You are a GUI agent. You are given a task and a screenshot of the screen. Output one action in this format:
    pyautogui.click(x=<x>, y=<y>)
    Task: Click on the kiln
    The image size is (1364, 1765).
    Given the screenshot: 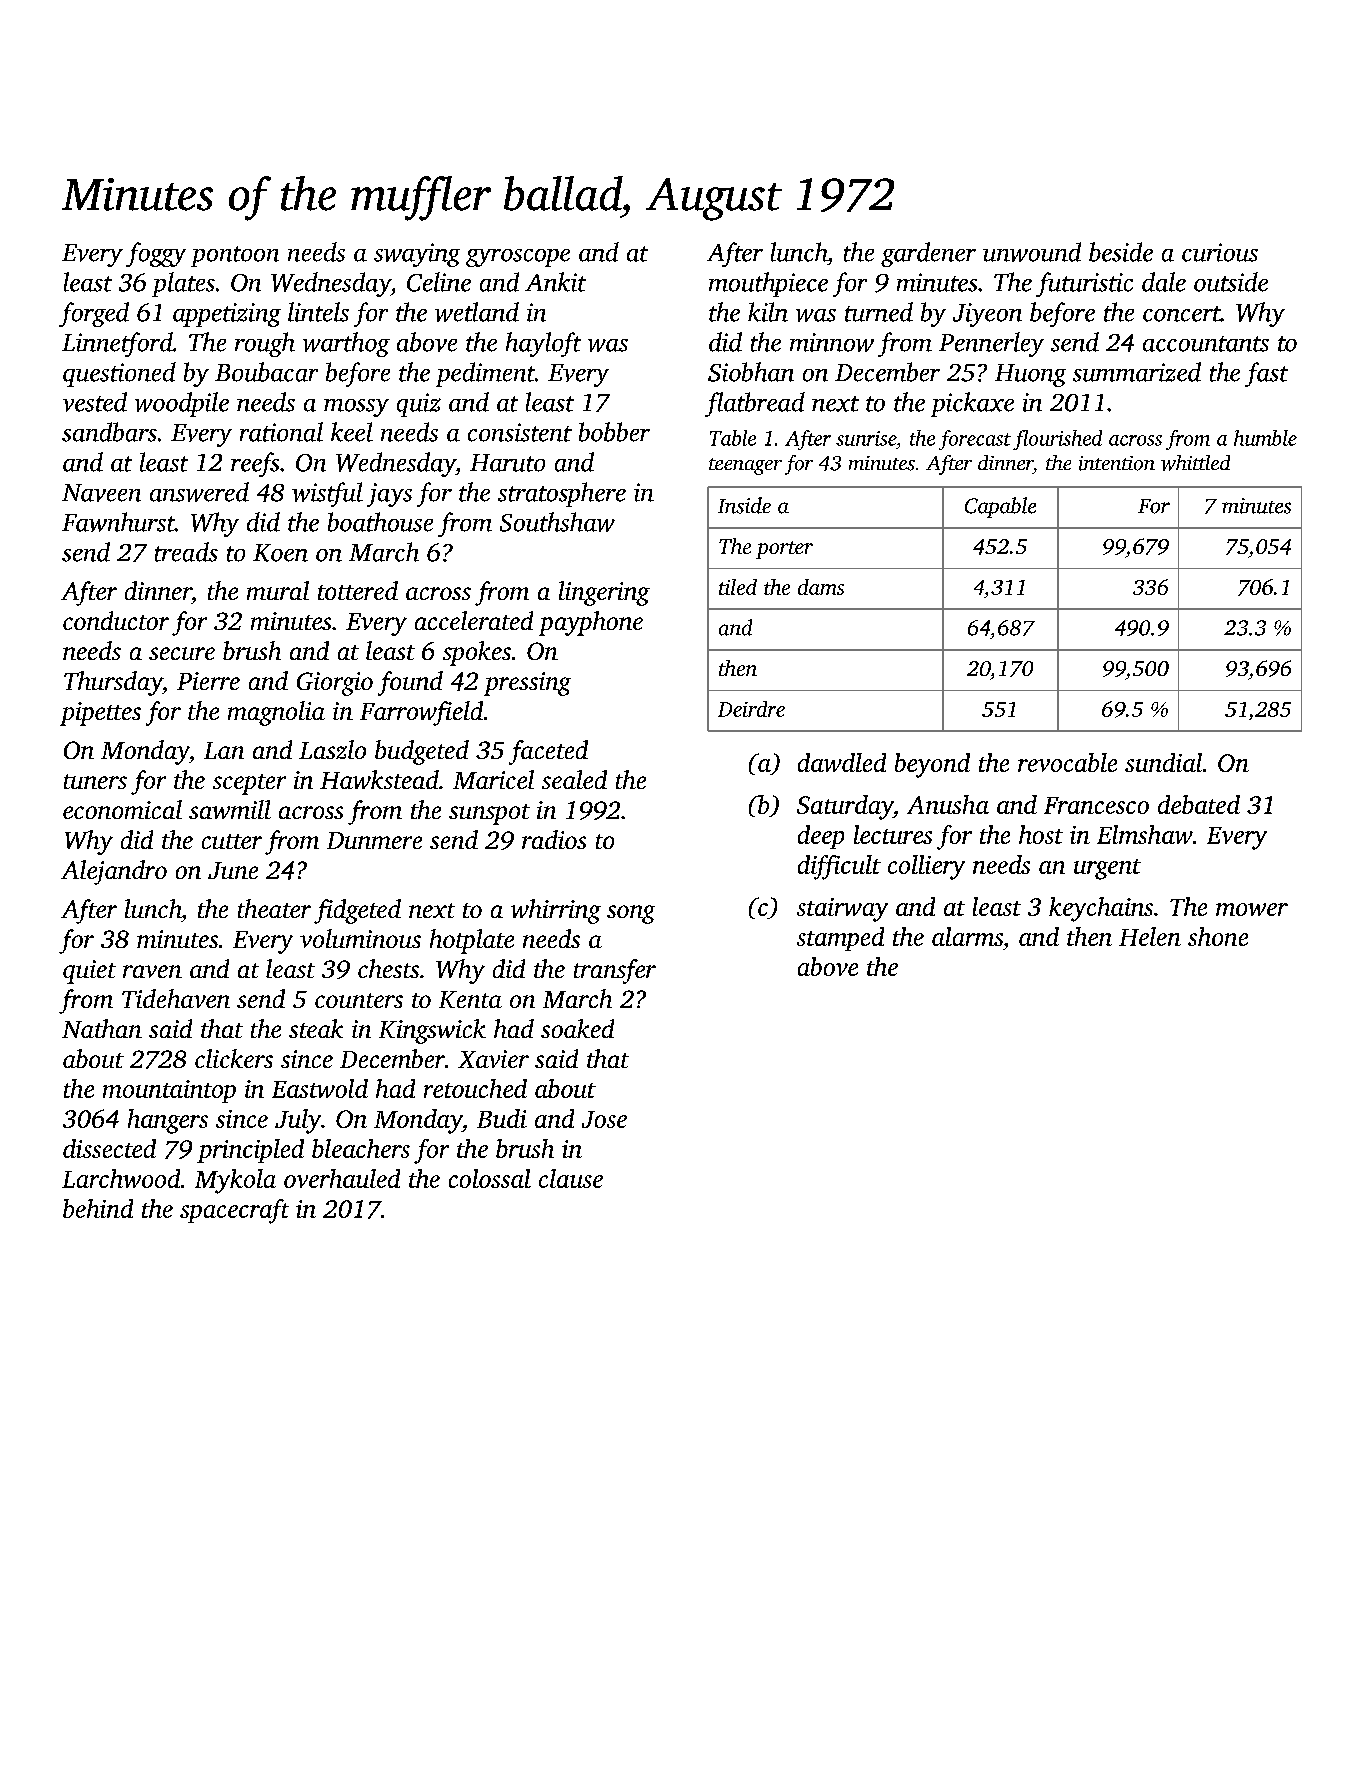 What is the action you would take?
    pyautogui.click(x=768, y=312)
